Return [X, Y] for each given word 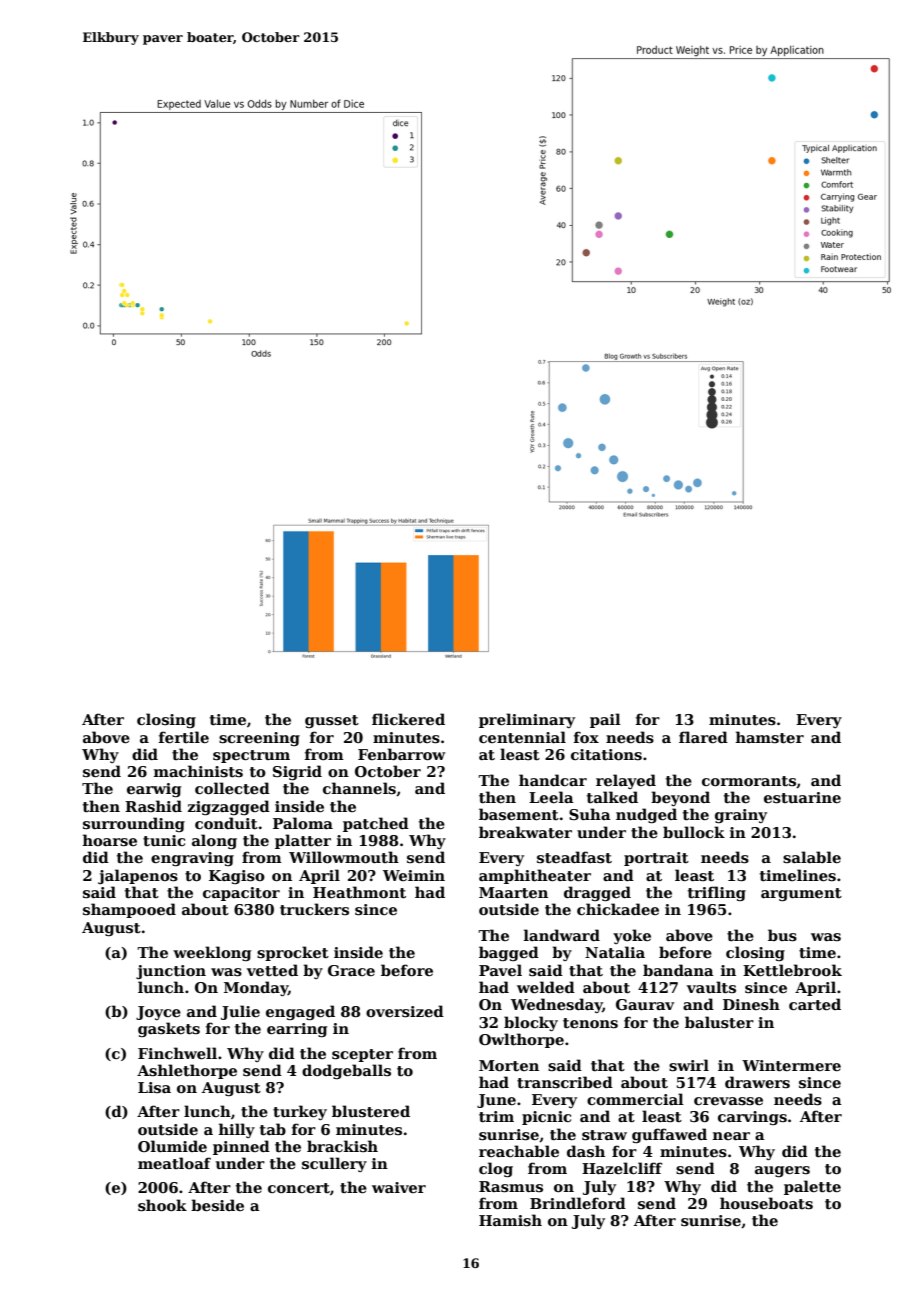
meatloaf [174, 1163]
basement [519, 814]
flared [703, 737]
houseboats [766, 1203]
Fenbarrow [401, 754]
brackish [342, 1146]
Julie [240, 1012]
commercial [635, 1099]
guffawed [669, 1135]
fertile [184, 737]
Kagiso [237, 877]
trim [496, 1116]
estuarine [802, 798]
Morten [509, 1065]
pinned [241, 1147]
